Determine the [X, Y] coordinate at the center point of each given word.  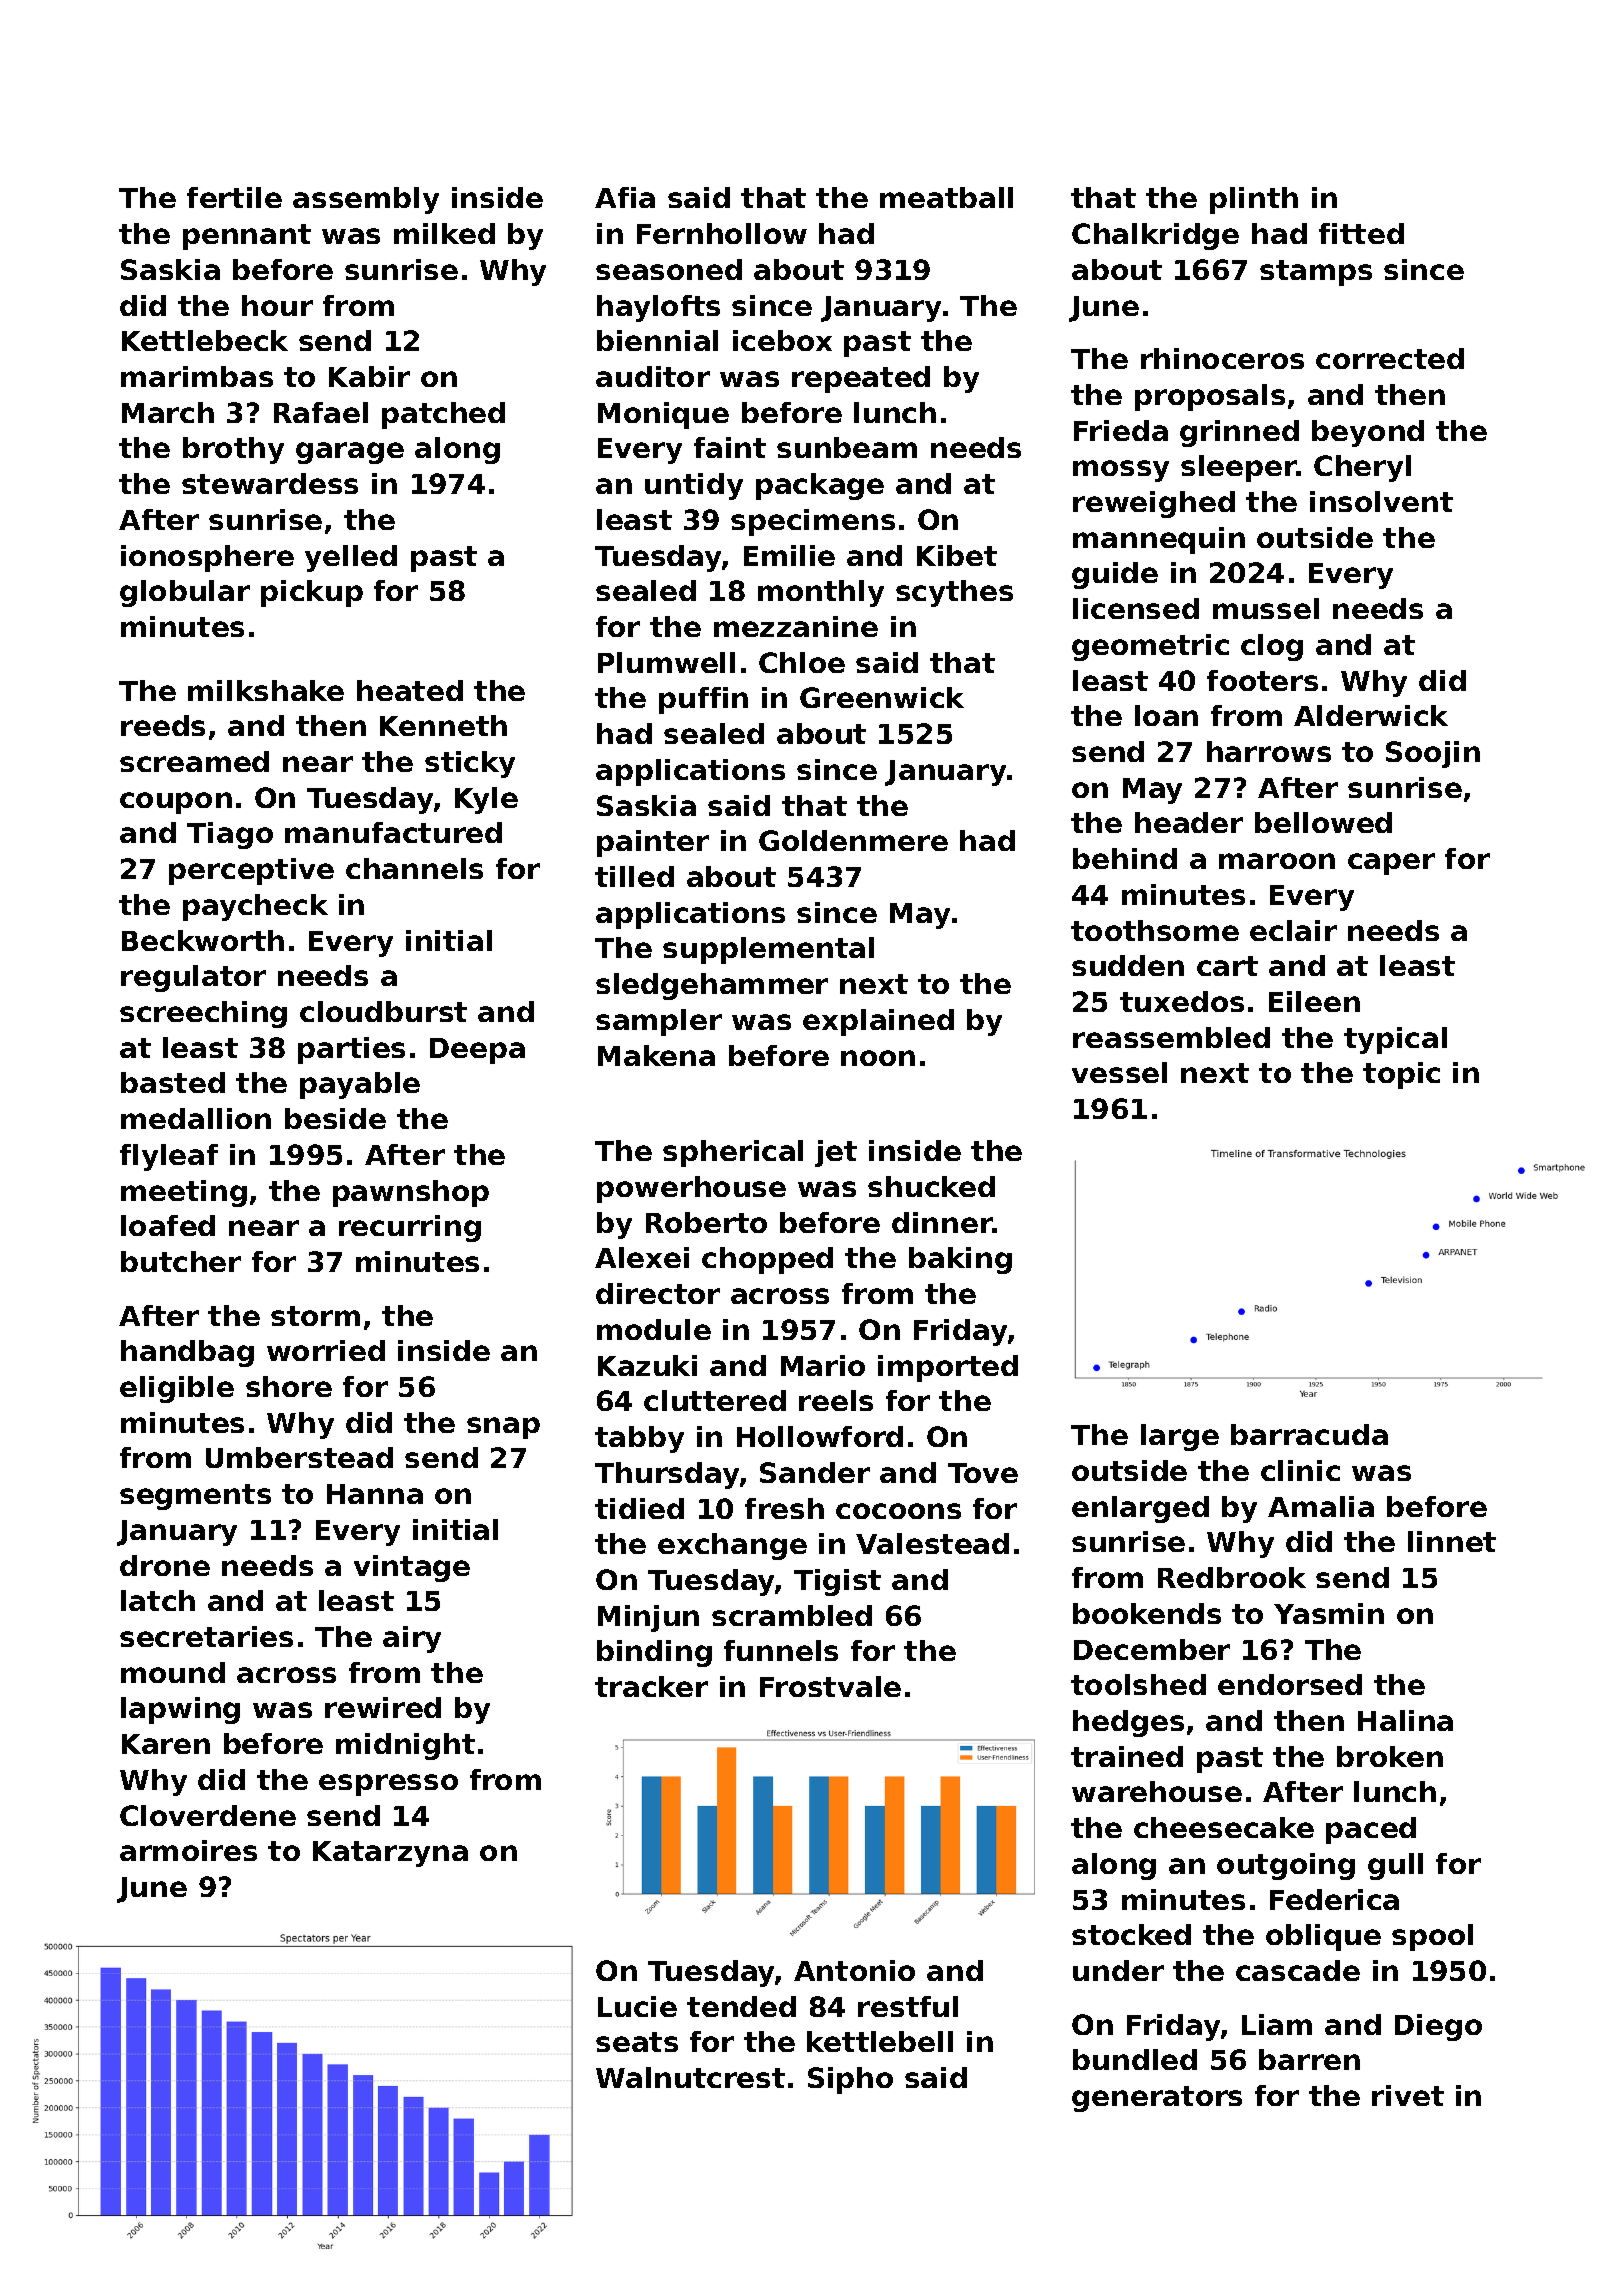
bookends [1147, 1613]
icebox [782, 340]
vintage [412, 1568]
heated [410, 690]
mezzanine [796, 626]
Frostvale [830, 1686]
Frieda [1121, 430]
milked [444, 233]
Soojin [1433, 754]
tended [741, 2006]
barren [1309, 2059]
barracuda [1309, 1434]
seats [637, 2042]
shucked [931, 1186]
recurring [410, 1228]
